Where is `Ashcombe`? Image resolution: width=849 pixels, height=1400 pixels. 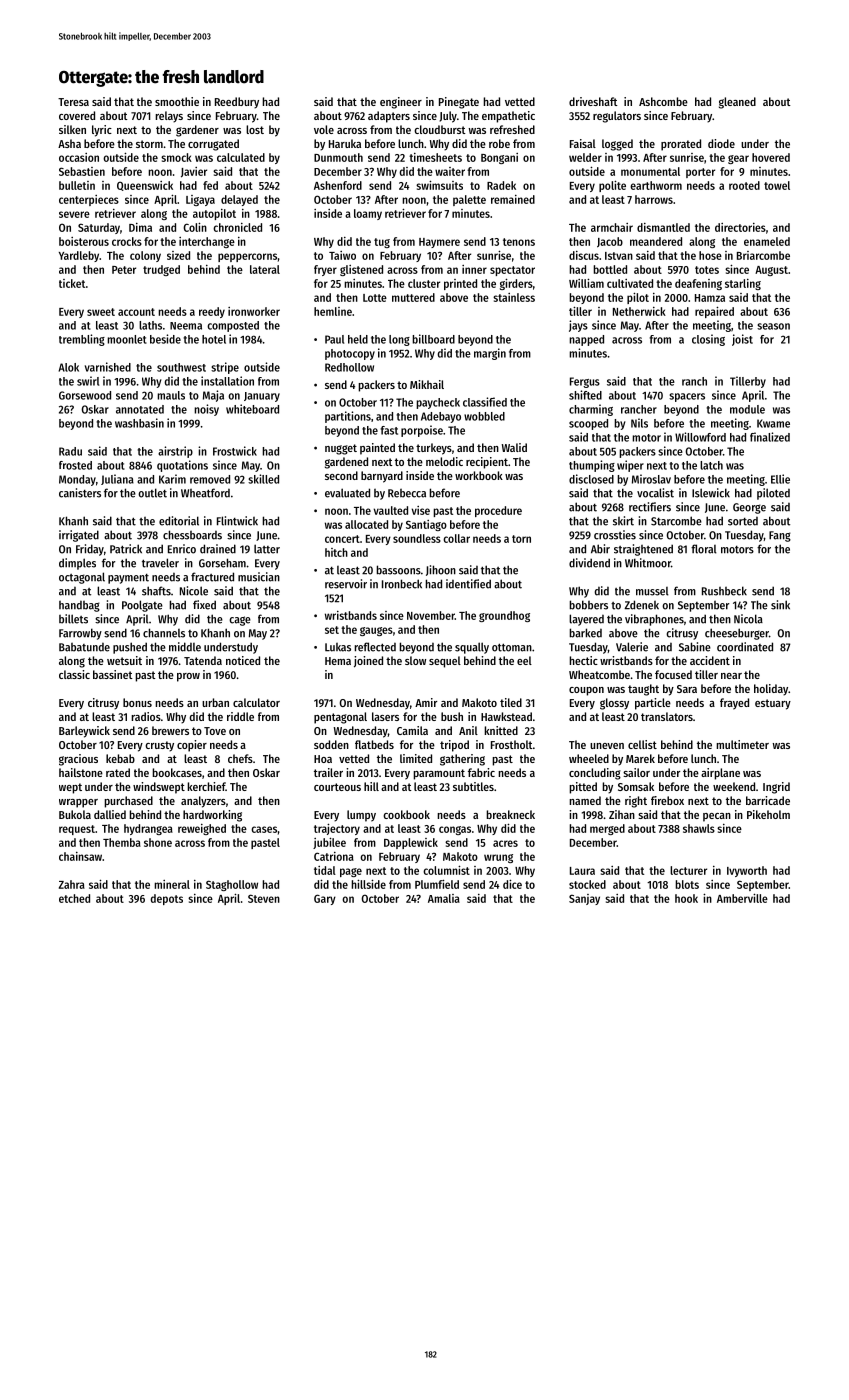
Ashcombe is located at coordinates (663, 101).
